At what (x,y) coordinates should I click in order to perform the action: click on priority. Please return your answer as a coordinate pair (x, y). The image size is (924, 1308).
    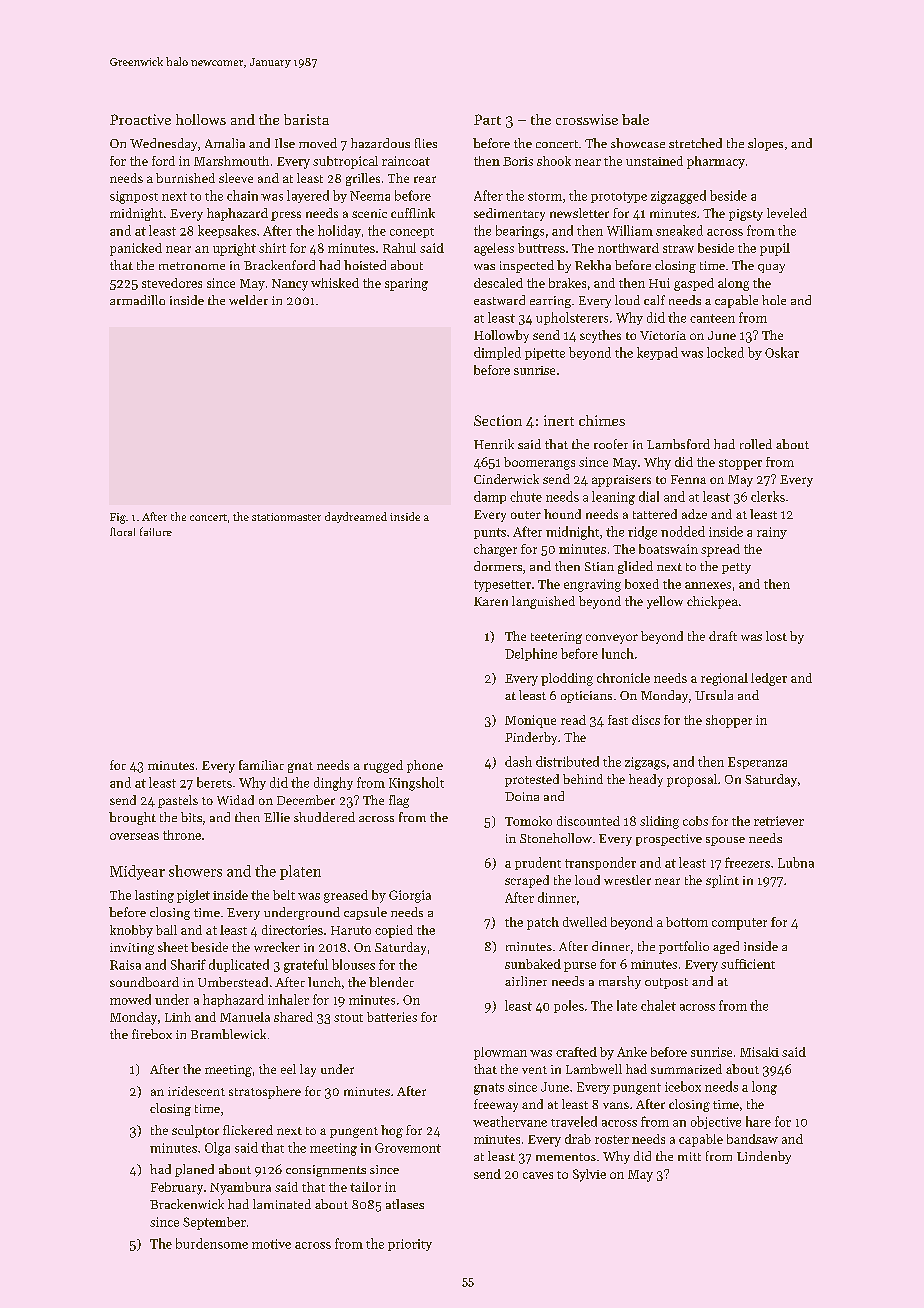
    Looking at the image, I should click on (410, 1245).
